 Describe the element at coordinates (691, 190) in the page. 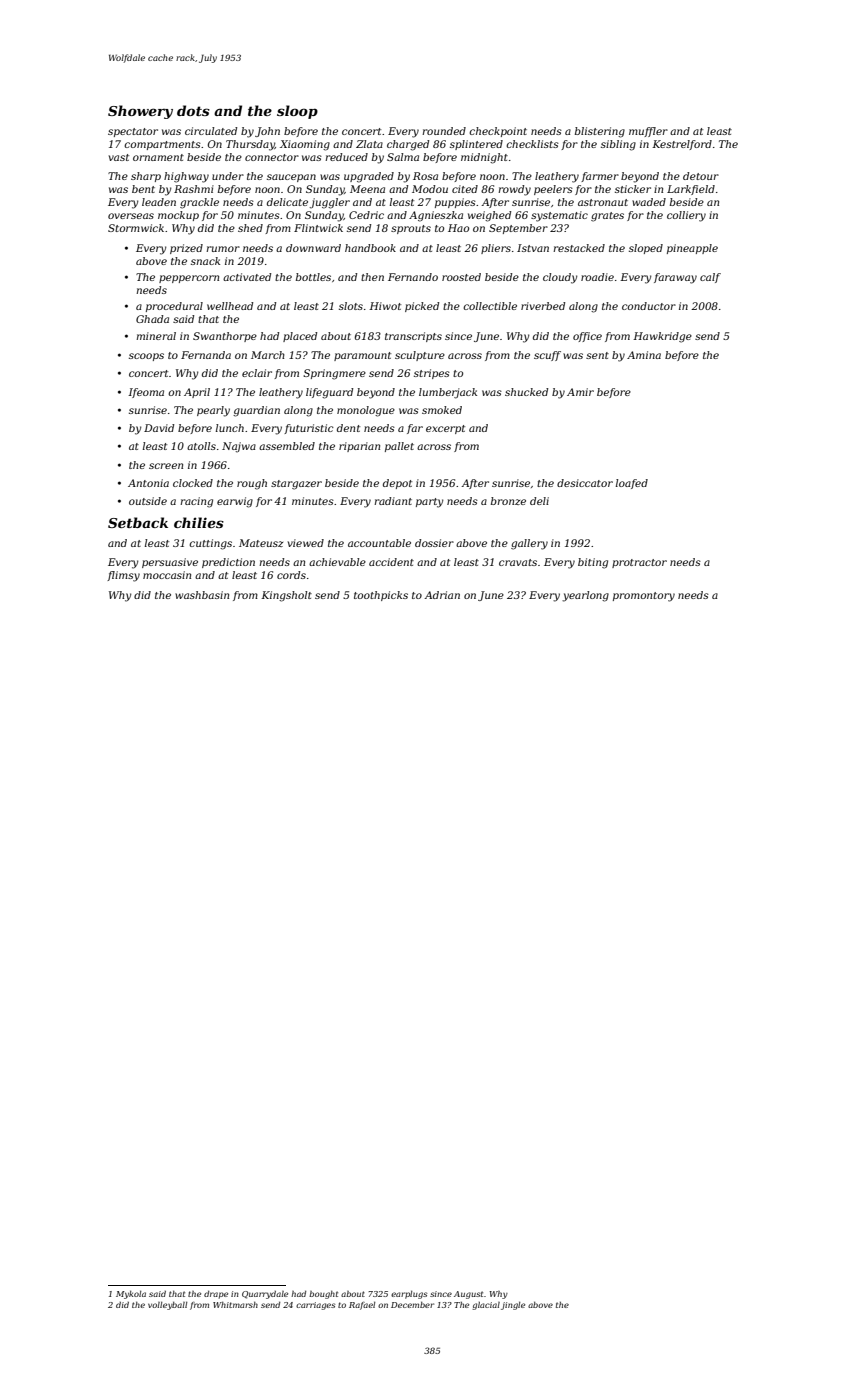

I see `Larkfield` at that location.
